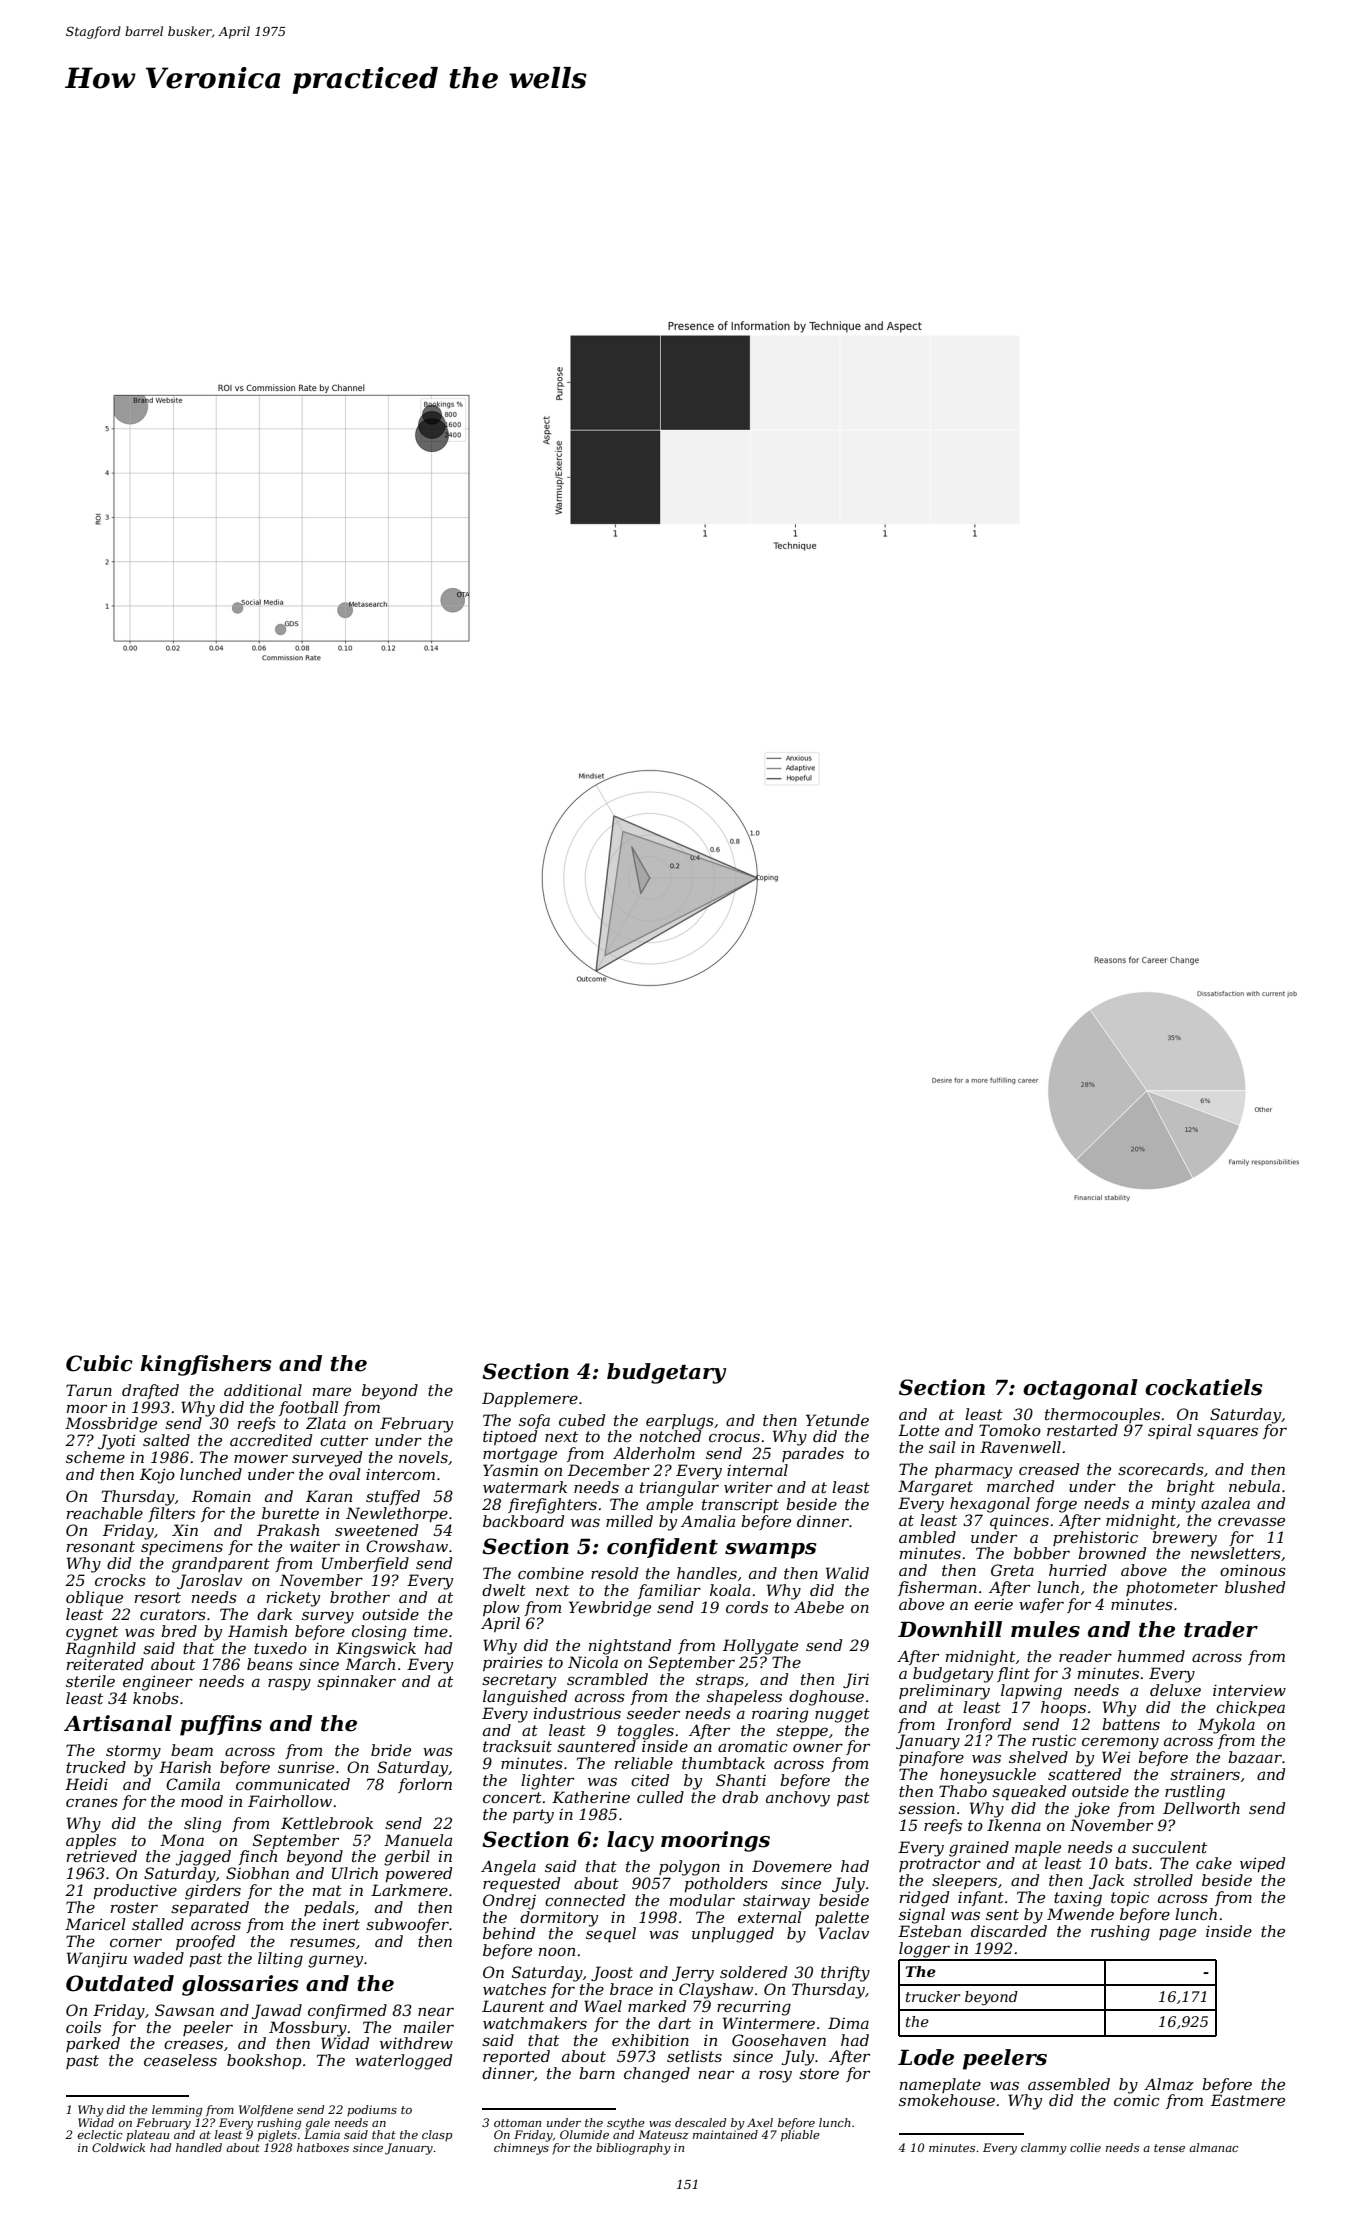 The image size is (1352, 2227). I want to click on tracksuit, so click(517, 1746).
